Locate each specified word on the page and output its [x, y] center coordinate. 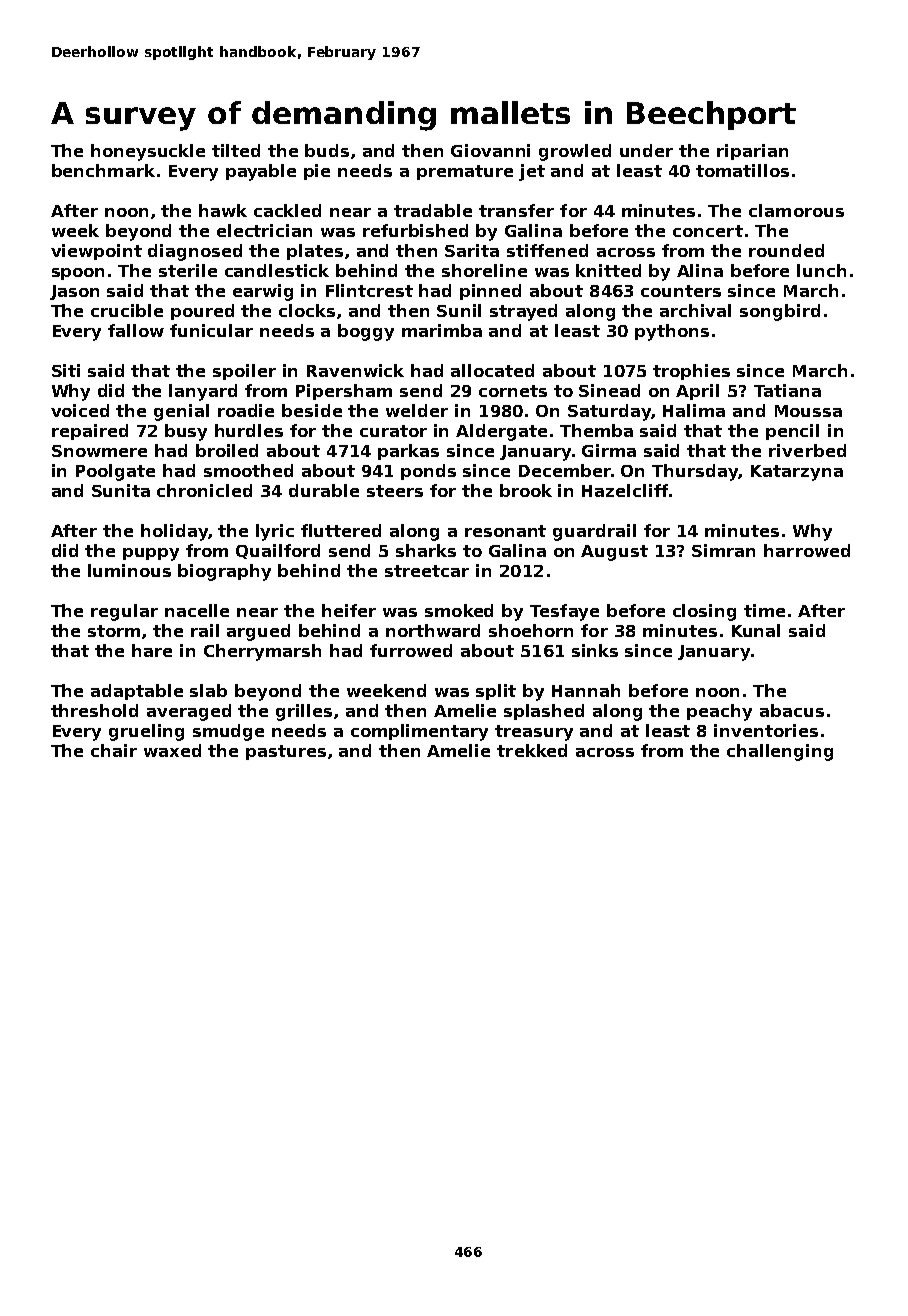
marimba [442, 330]
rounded [786, 250]
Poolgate [115, 472]
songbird [780, 312]
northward [433, 630]
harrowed [807, 550]
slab [208, 690]
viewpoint [96, 252]
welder [417, 410]
